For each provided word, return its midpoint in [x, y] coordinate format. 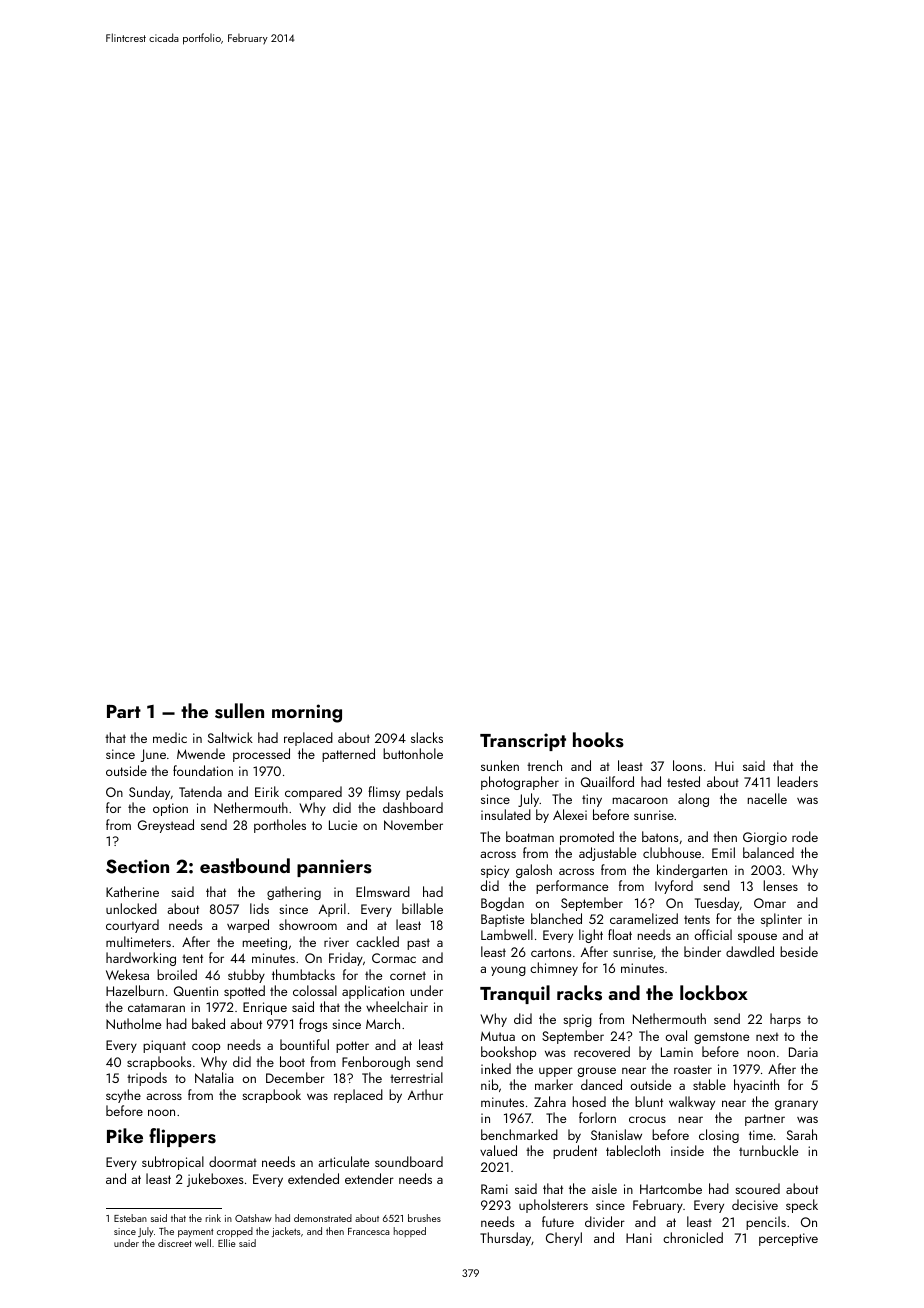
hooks [598, 740]
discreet [175, 1243]
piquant [164, 1046]
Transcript [523, 742]
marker [554, 1084]
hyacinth [756, 1086]
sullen [239, 711]
